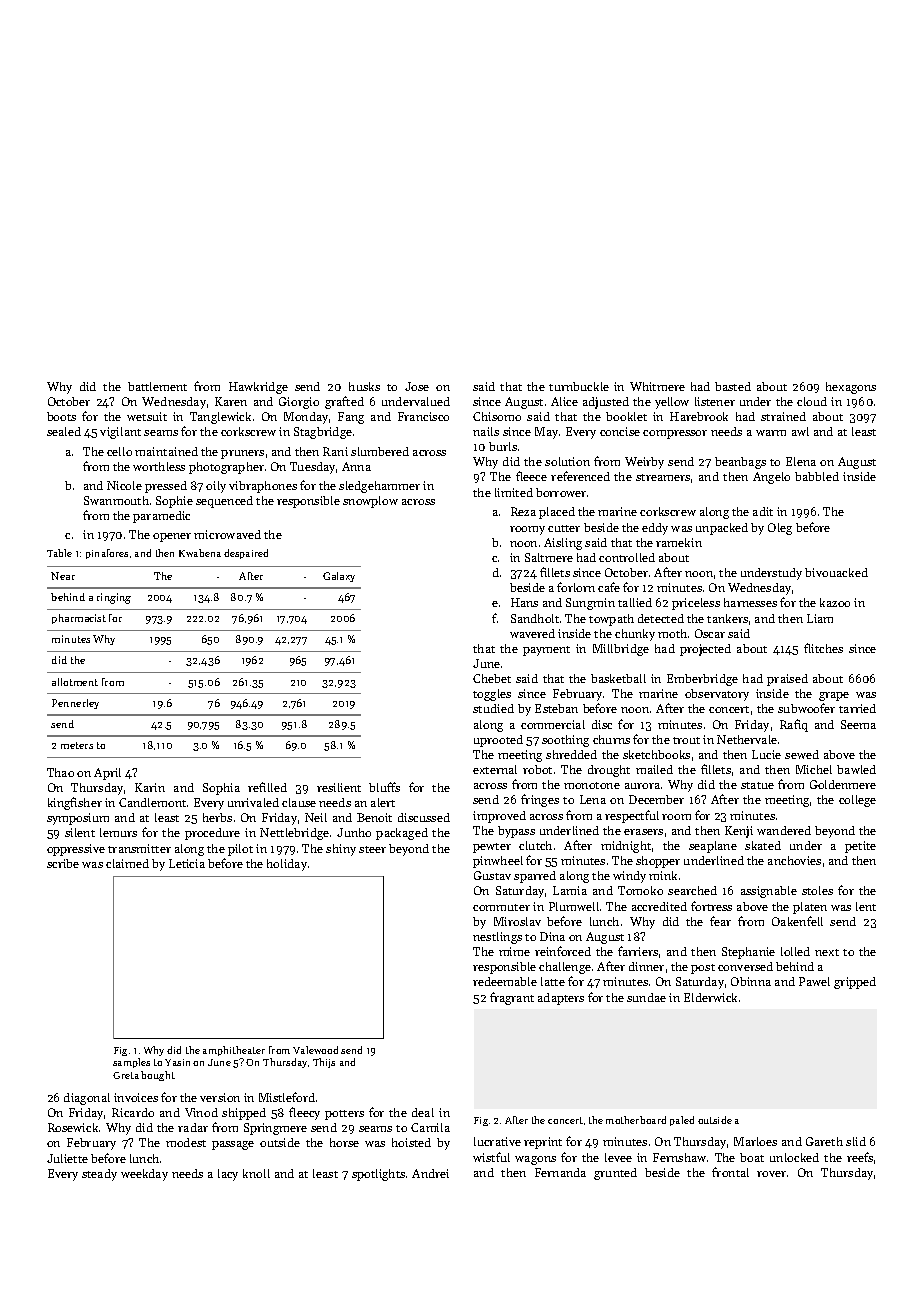 This document has height=1308, width=924. I want to click on Oleg, so click(780, 529).
